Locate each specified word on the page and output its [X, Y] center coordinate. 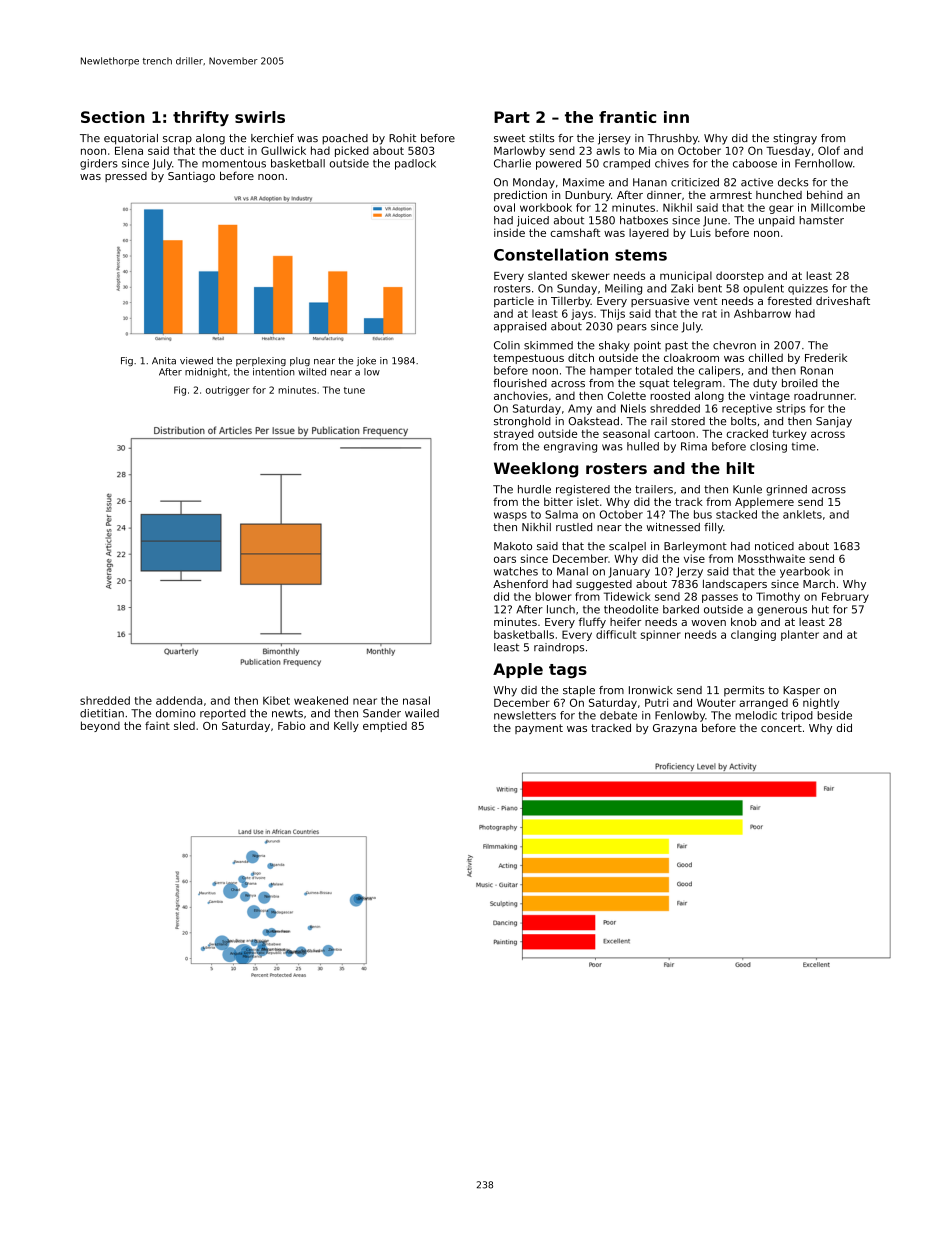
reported [223, 714]
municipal [686, 276]
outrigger [228, 391]
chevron [734, 345]
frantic [627, 117]
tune [354, 390]
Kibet [276, 700]
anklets [802, 514]
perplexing [261, 361]
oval [504, 207]
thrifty [201, 118]
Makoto [513, 546]
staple [579, 691]
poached [345, 139]
